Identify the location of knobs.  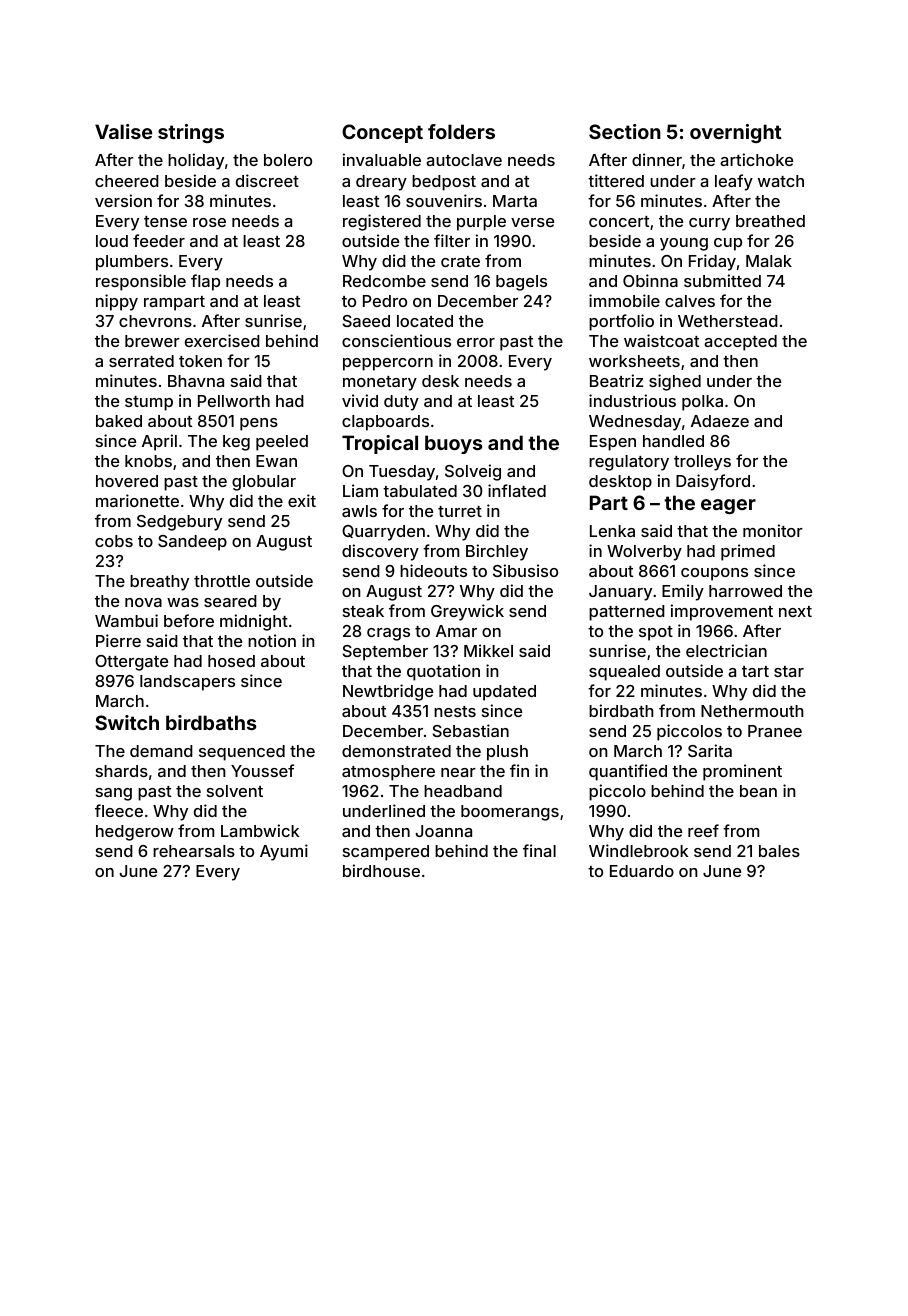
(148, 461).
